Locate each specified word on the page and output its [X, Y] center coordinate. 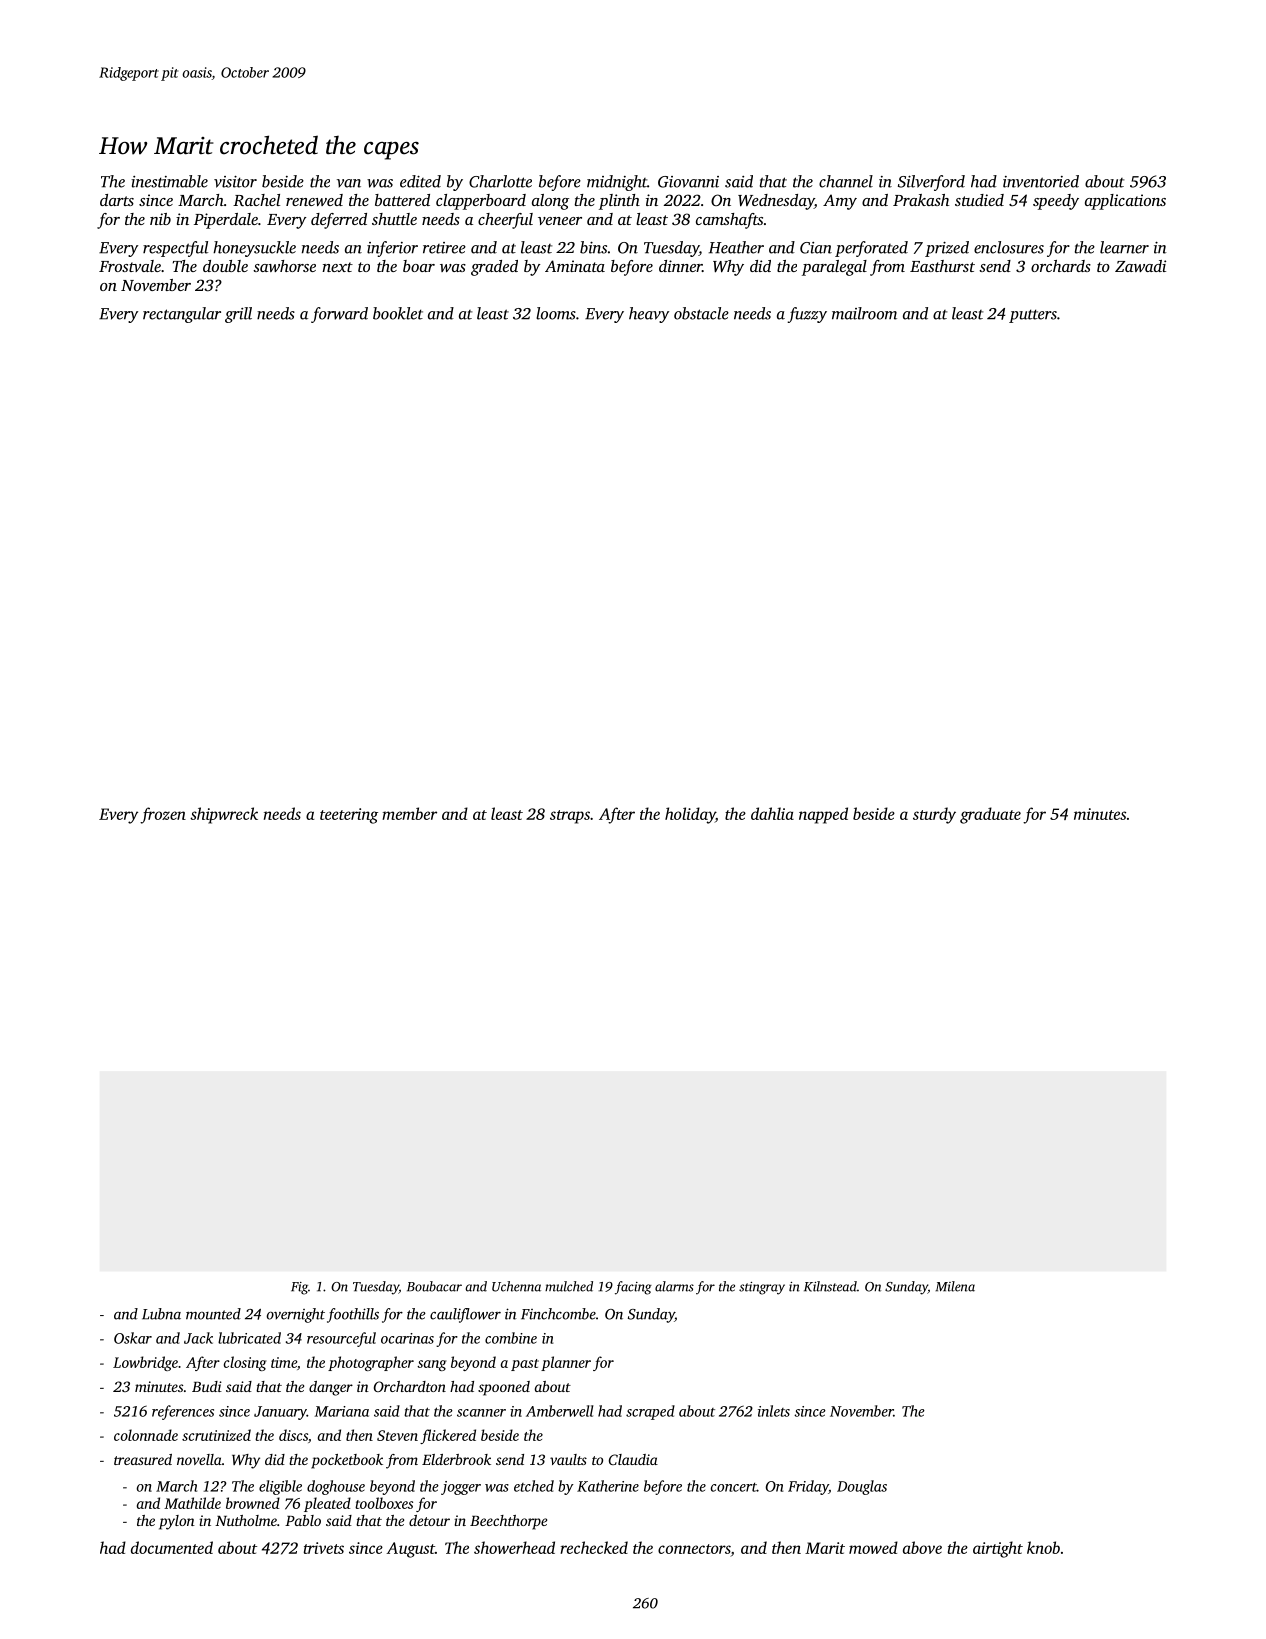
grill [238, 315]
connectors [694, 1549]
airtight [998, 1549]
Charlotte [500, 181]
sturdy [934, 815]
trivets [324, 1548]
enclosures [1009, 247]
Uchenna [516, 1286]
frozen [163, 815]
